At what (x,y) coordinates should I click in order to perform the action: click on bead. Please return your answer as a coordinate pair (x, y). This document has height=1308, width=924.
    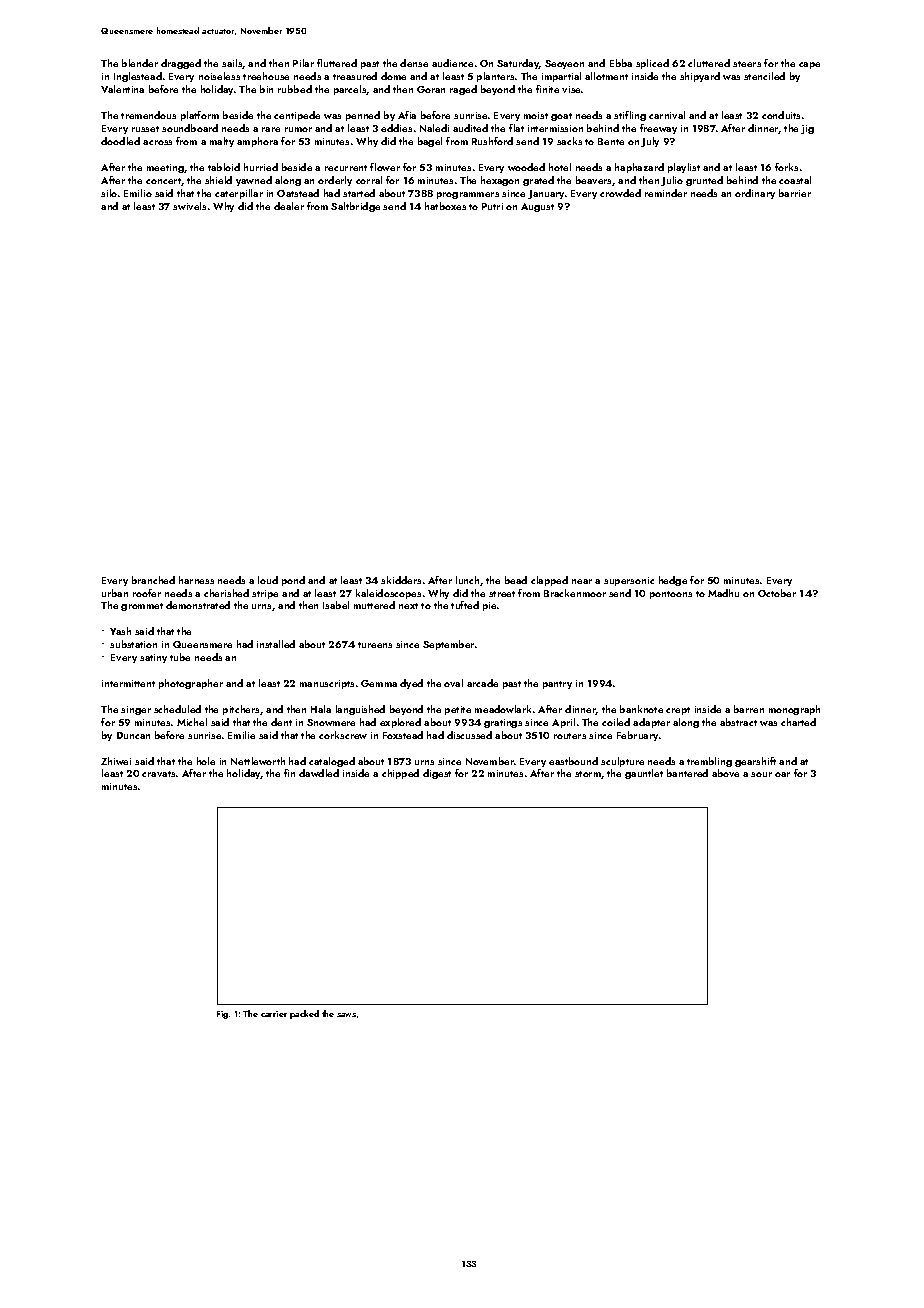
    Looking at the image, I should click on (516, 580).
